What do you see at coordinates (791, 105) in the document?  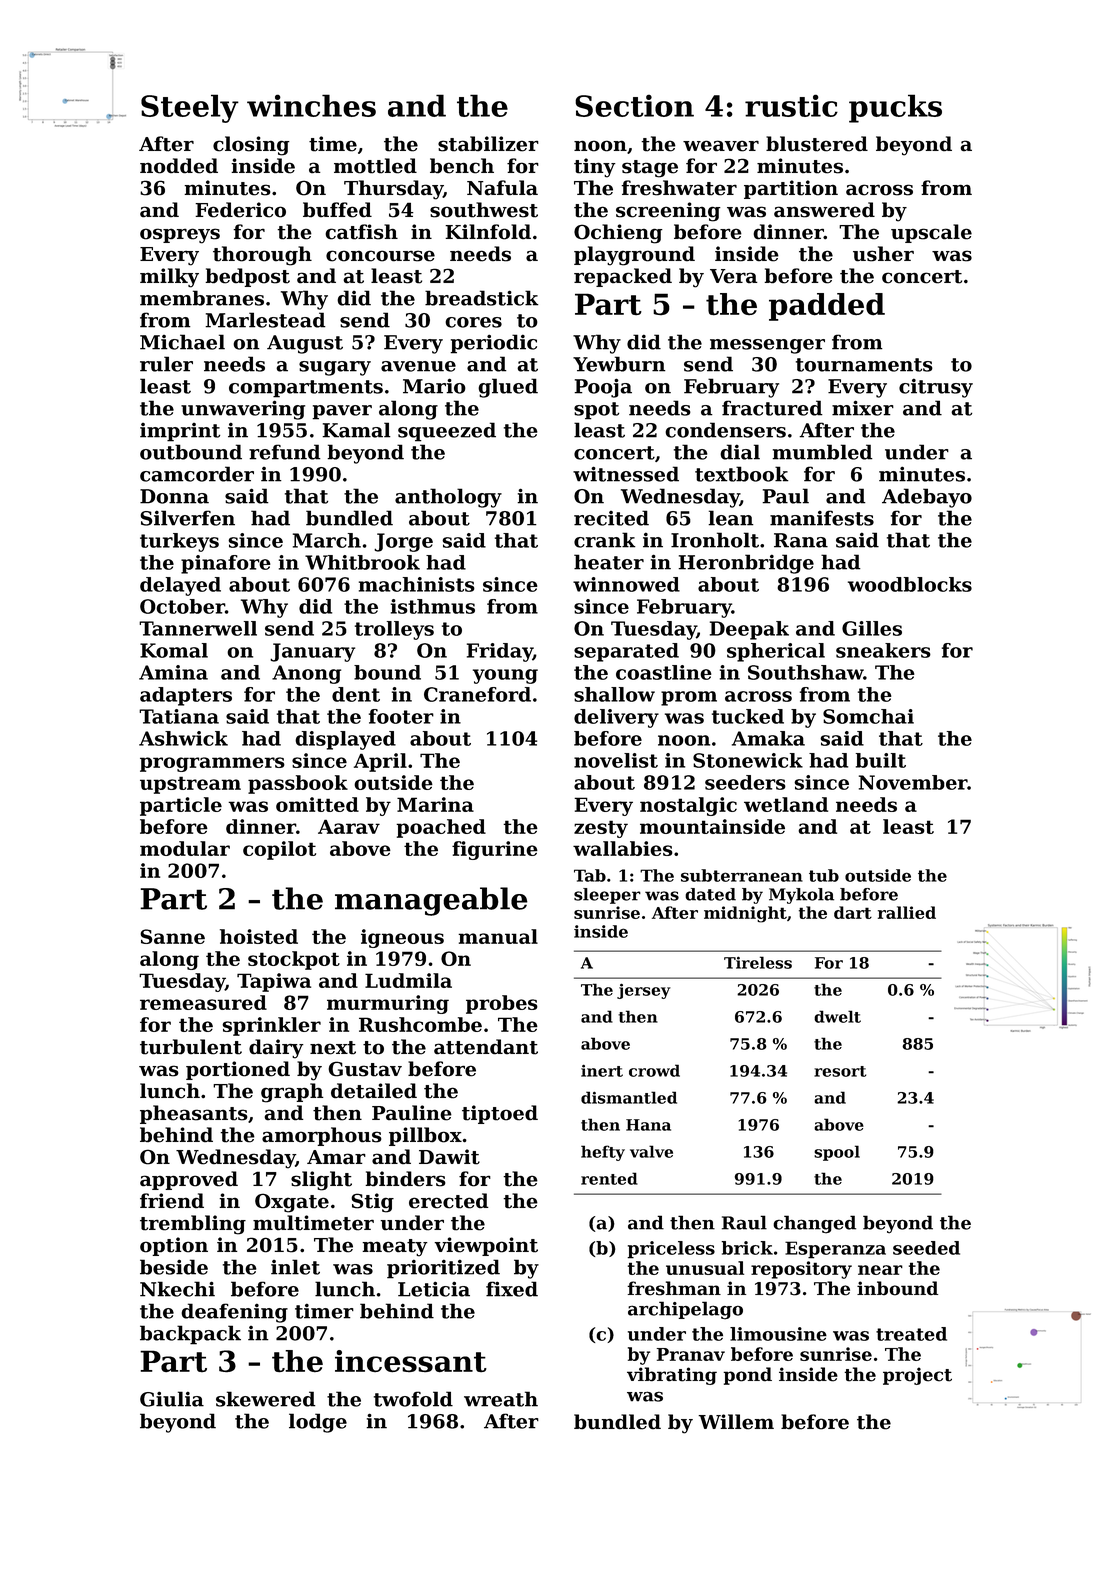 I see `rustic` at bounding box center [791, 105].
